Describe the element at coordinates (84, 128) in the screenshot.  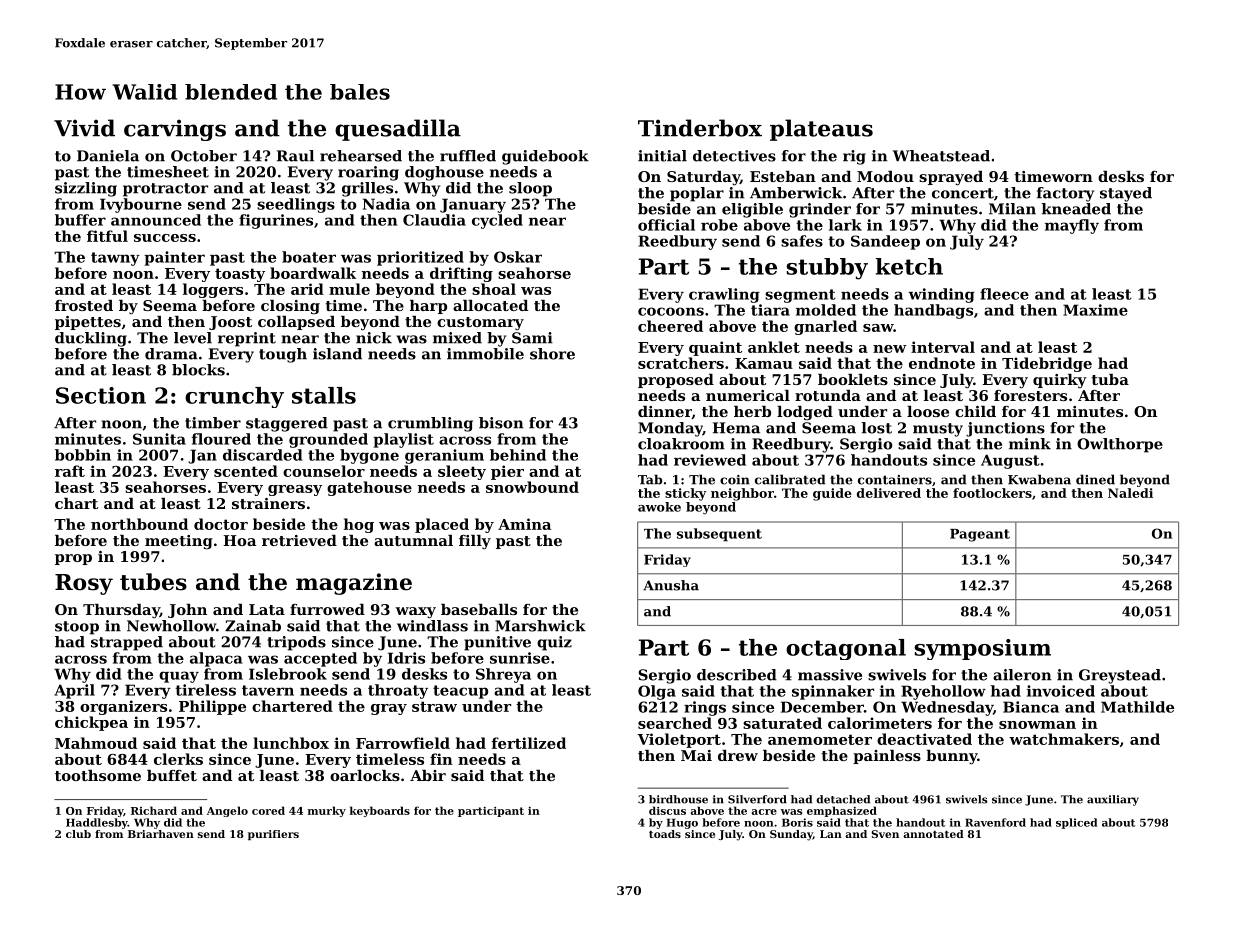
I see `Vivid` at that location.
